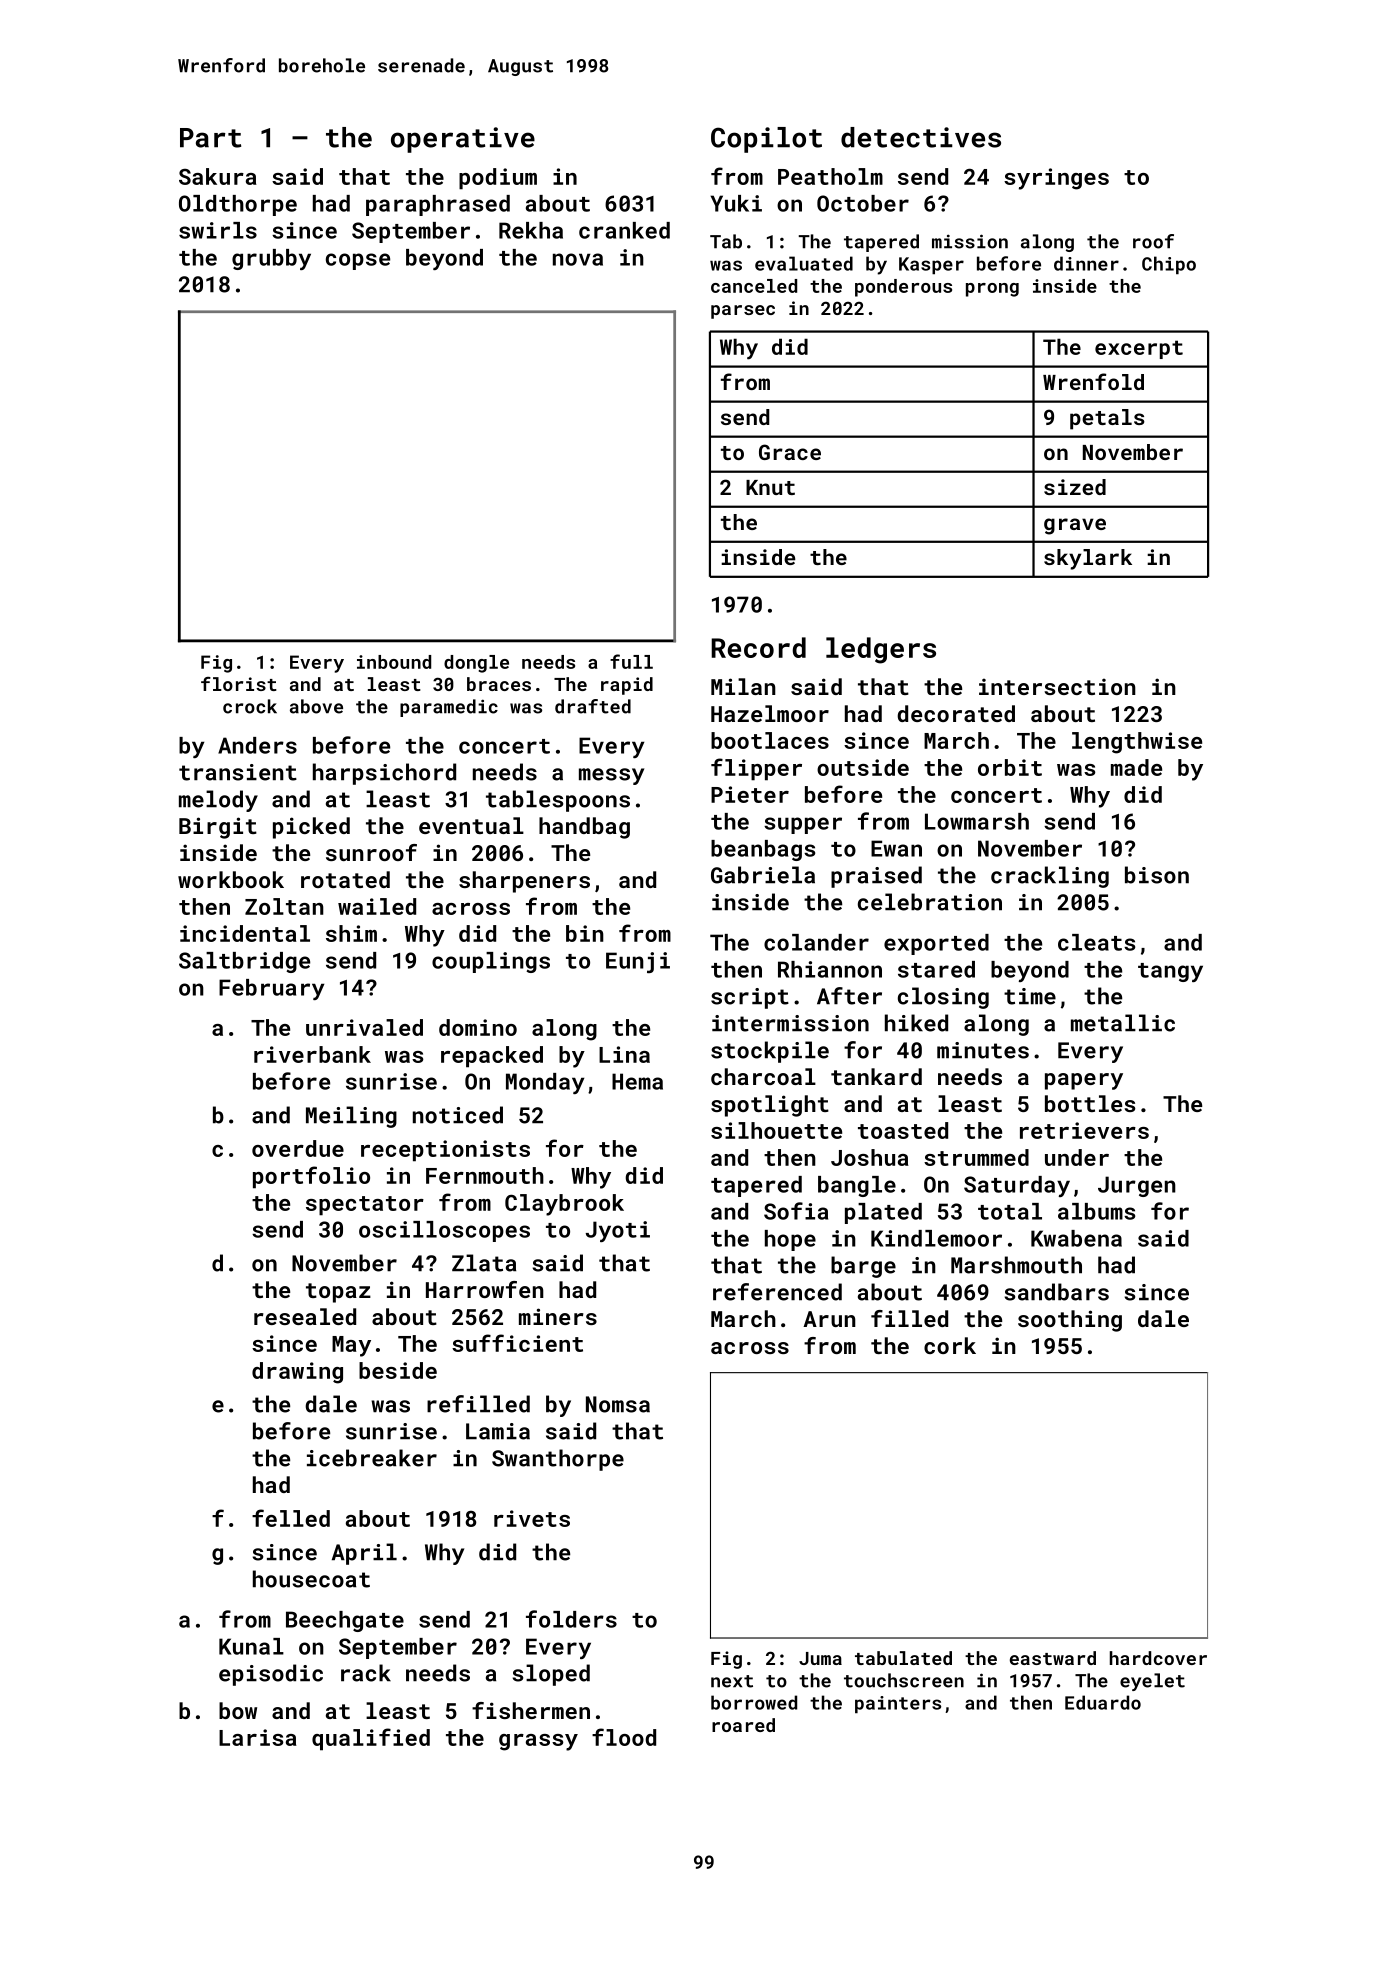 Image resolution: width=1386 pixels, height=1969 pixels. I want to click on grubby, so click(271, 259).
